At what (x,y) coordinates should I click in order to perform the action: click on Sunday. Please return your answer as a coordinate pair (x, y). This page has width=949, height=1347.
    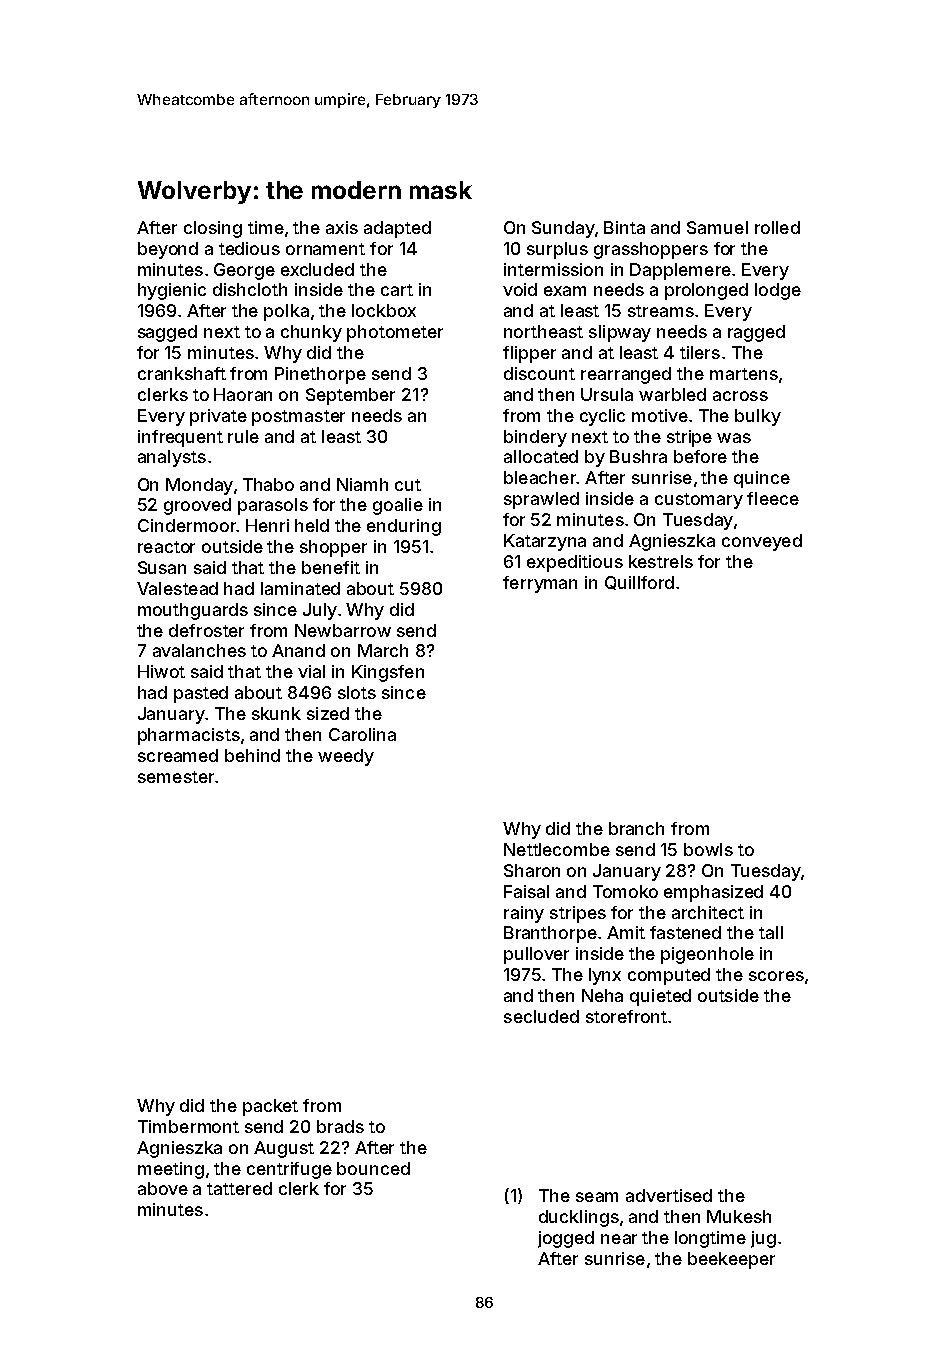
    Looking at the image, I should click on (563, 229).
